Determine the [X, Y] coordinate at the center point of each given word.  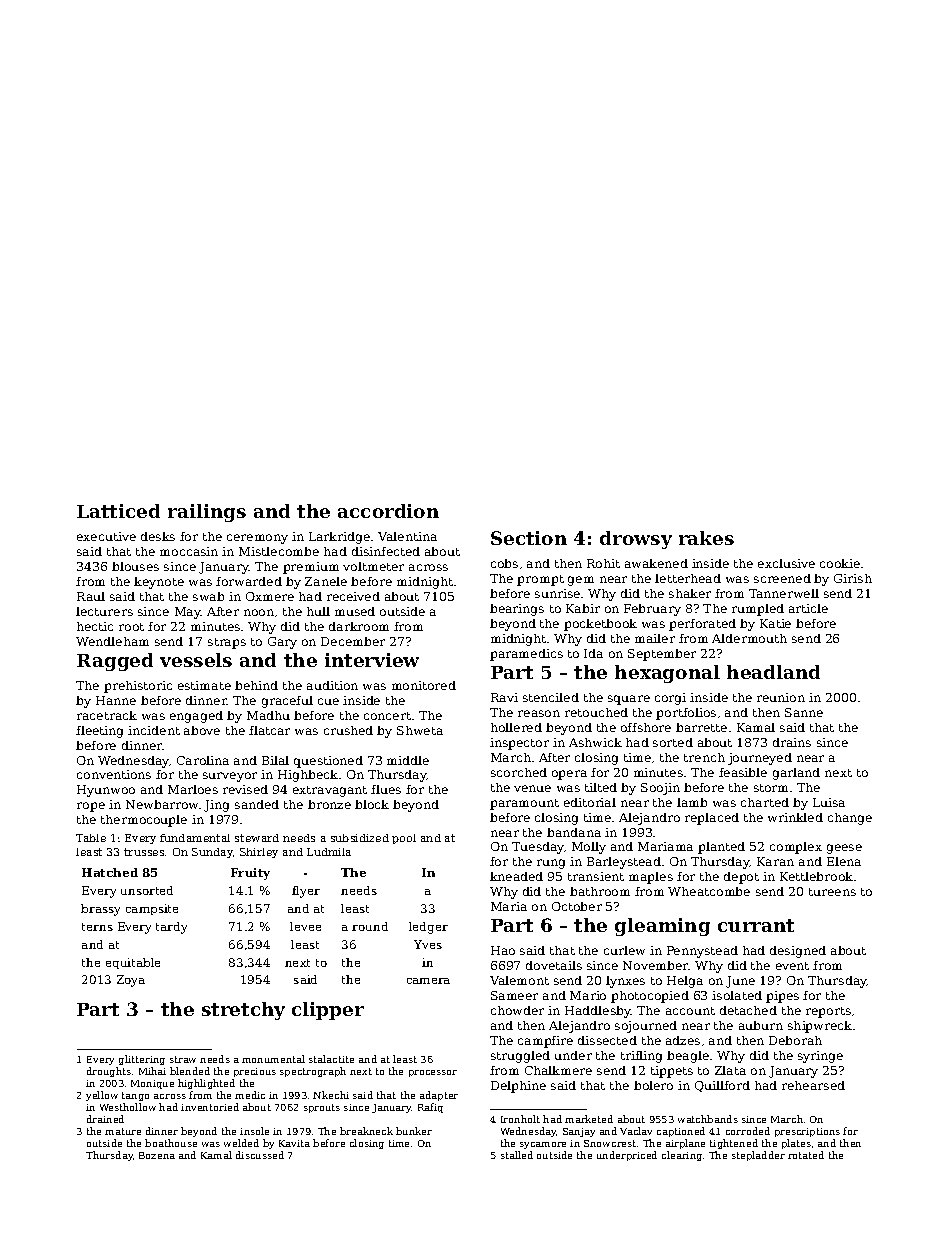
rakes [706, 538]
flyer [306, 892]
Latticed [118, 511]
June [740, 982]
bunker [414, 1131]
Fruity [250, 874]
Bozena [157, 1155]
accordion [388, 511]
